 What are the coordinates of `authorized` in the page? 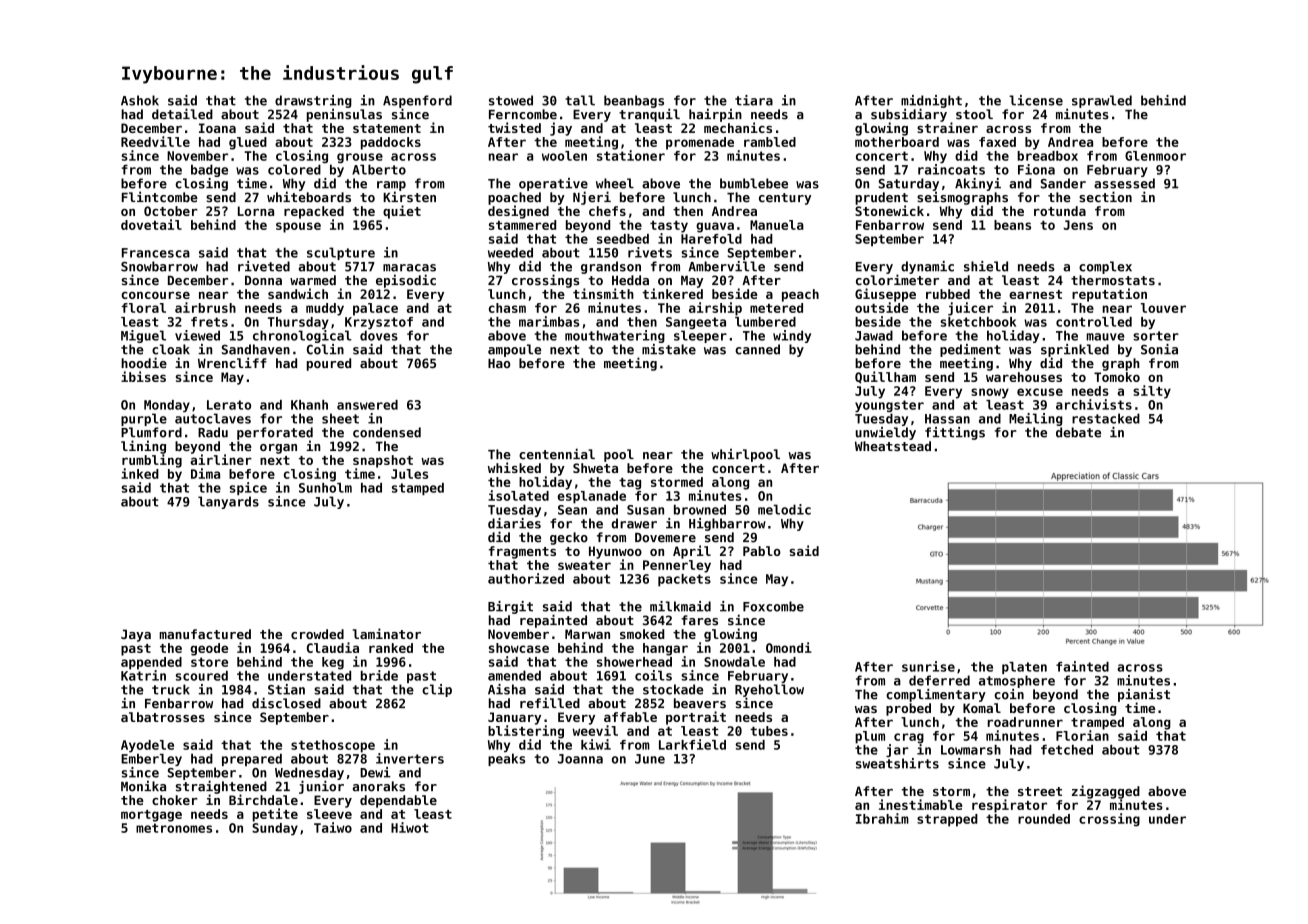 It's located at (526, 578).
